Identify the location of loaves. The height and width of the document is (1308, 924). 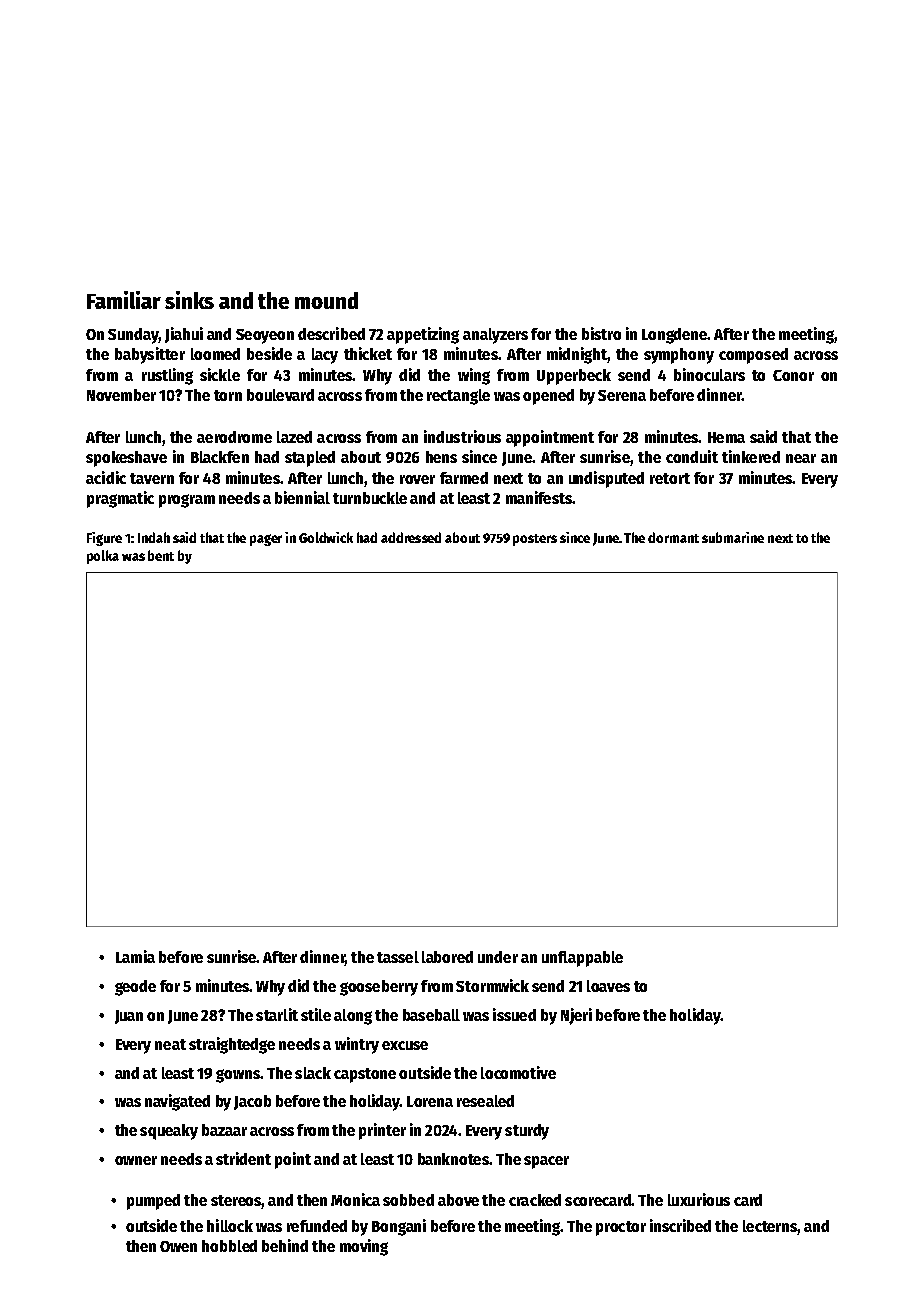
(608, 986).
